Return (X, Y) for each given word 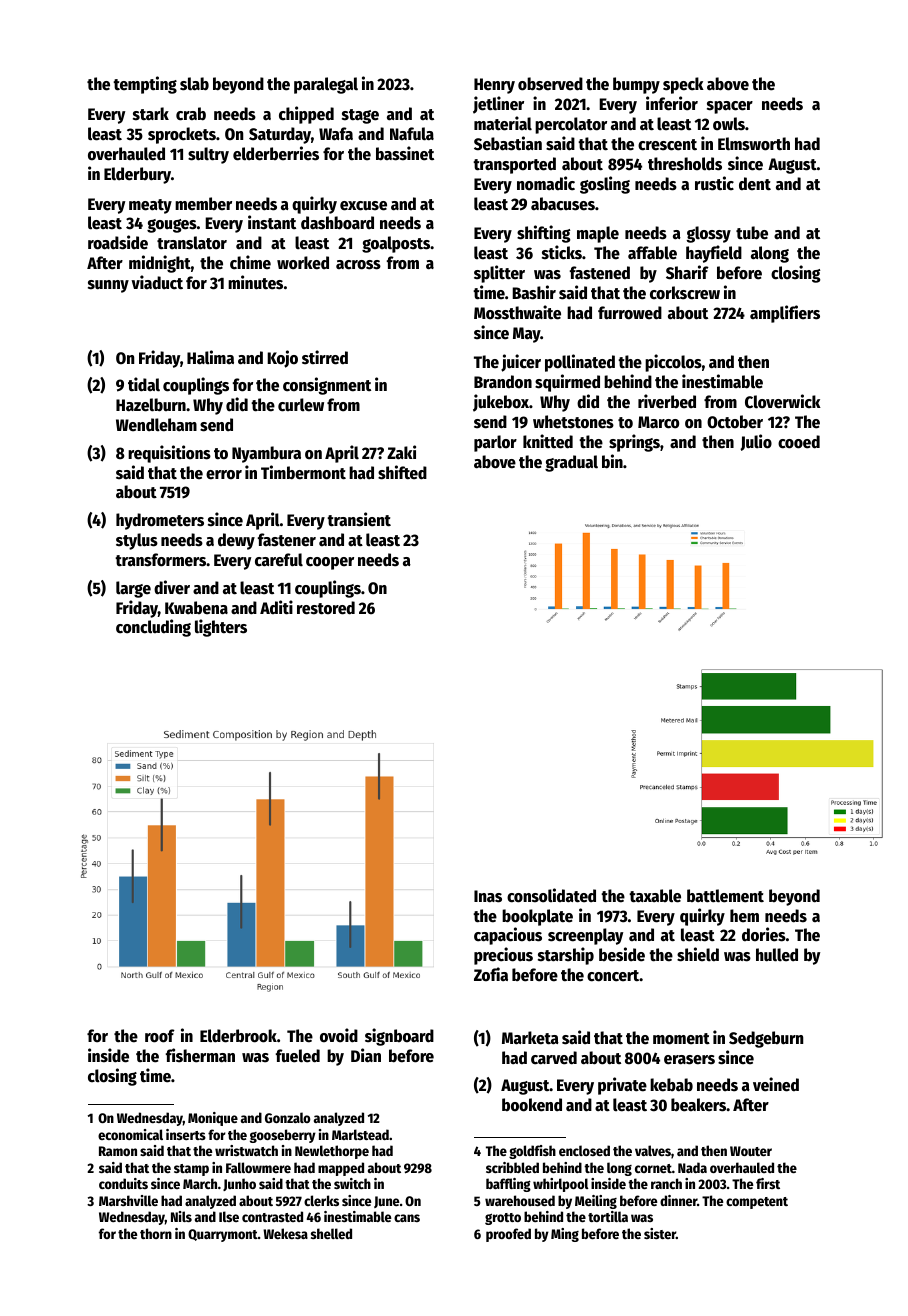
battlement (725, 896)
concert (613, 976)
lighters (221, 628)
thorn (156, 1233)
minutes (255, 282)
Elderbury (137, 175)
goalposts (396, 244)
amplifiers (785, 314)
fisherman (200, 1055)
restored (326, 608)
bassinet (405, 153)
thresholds (685, 164)
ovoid (339, 1035)
